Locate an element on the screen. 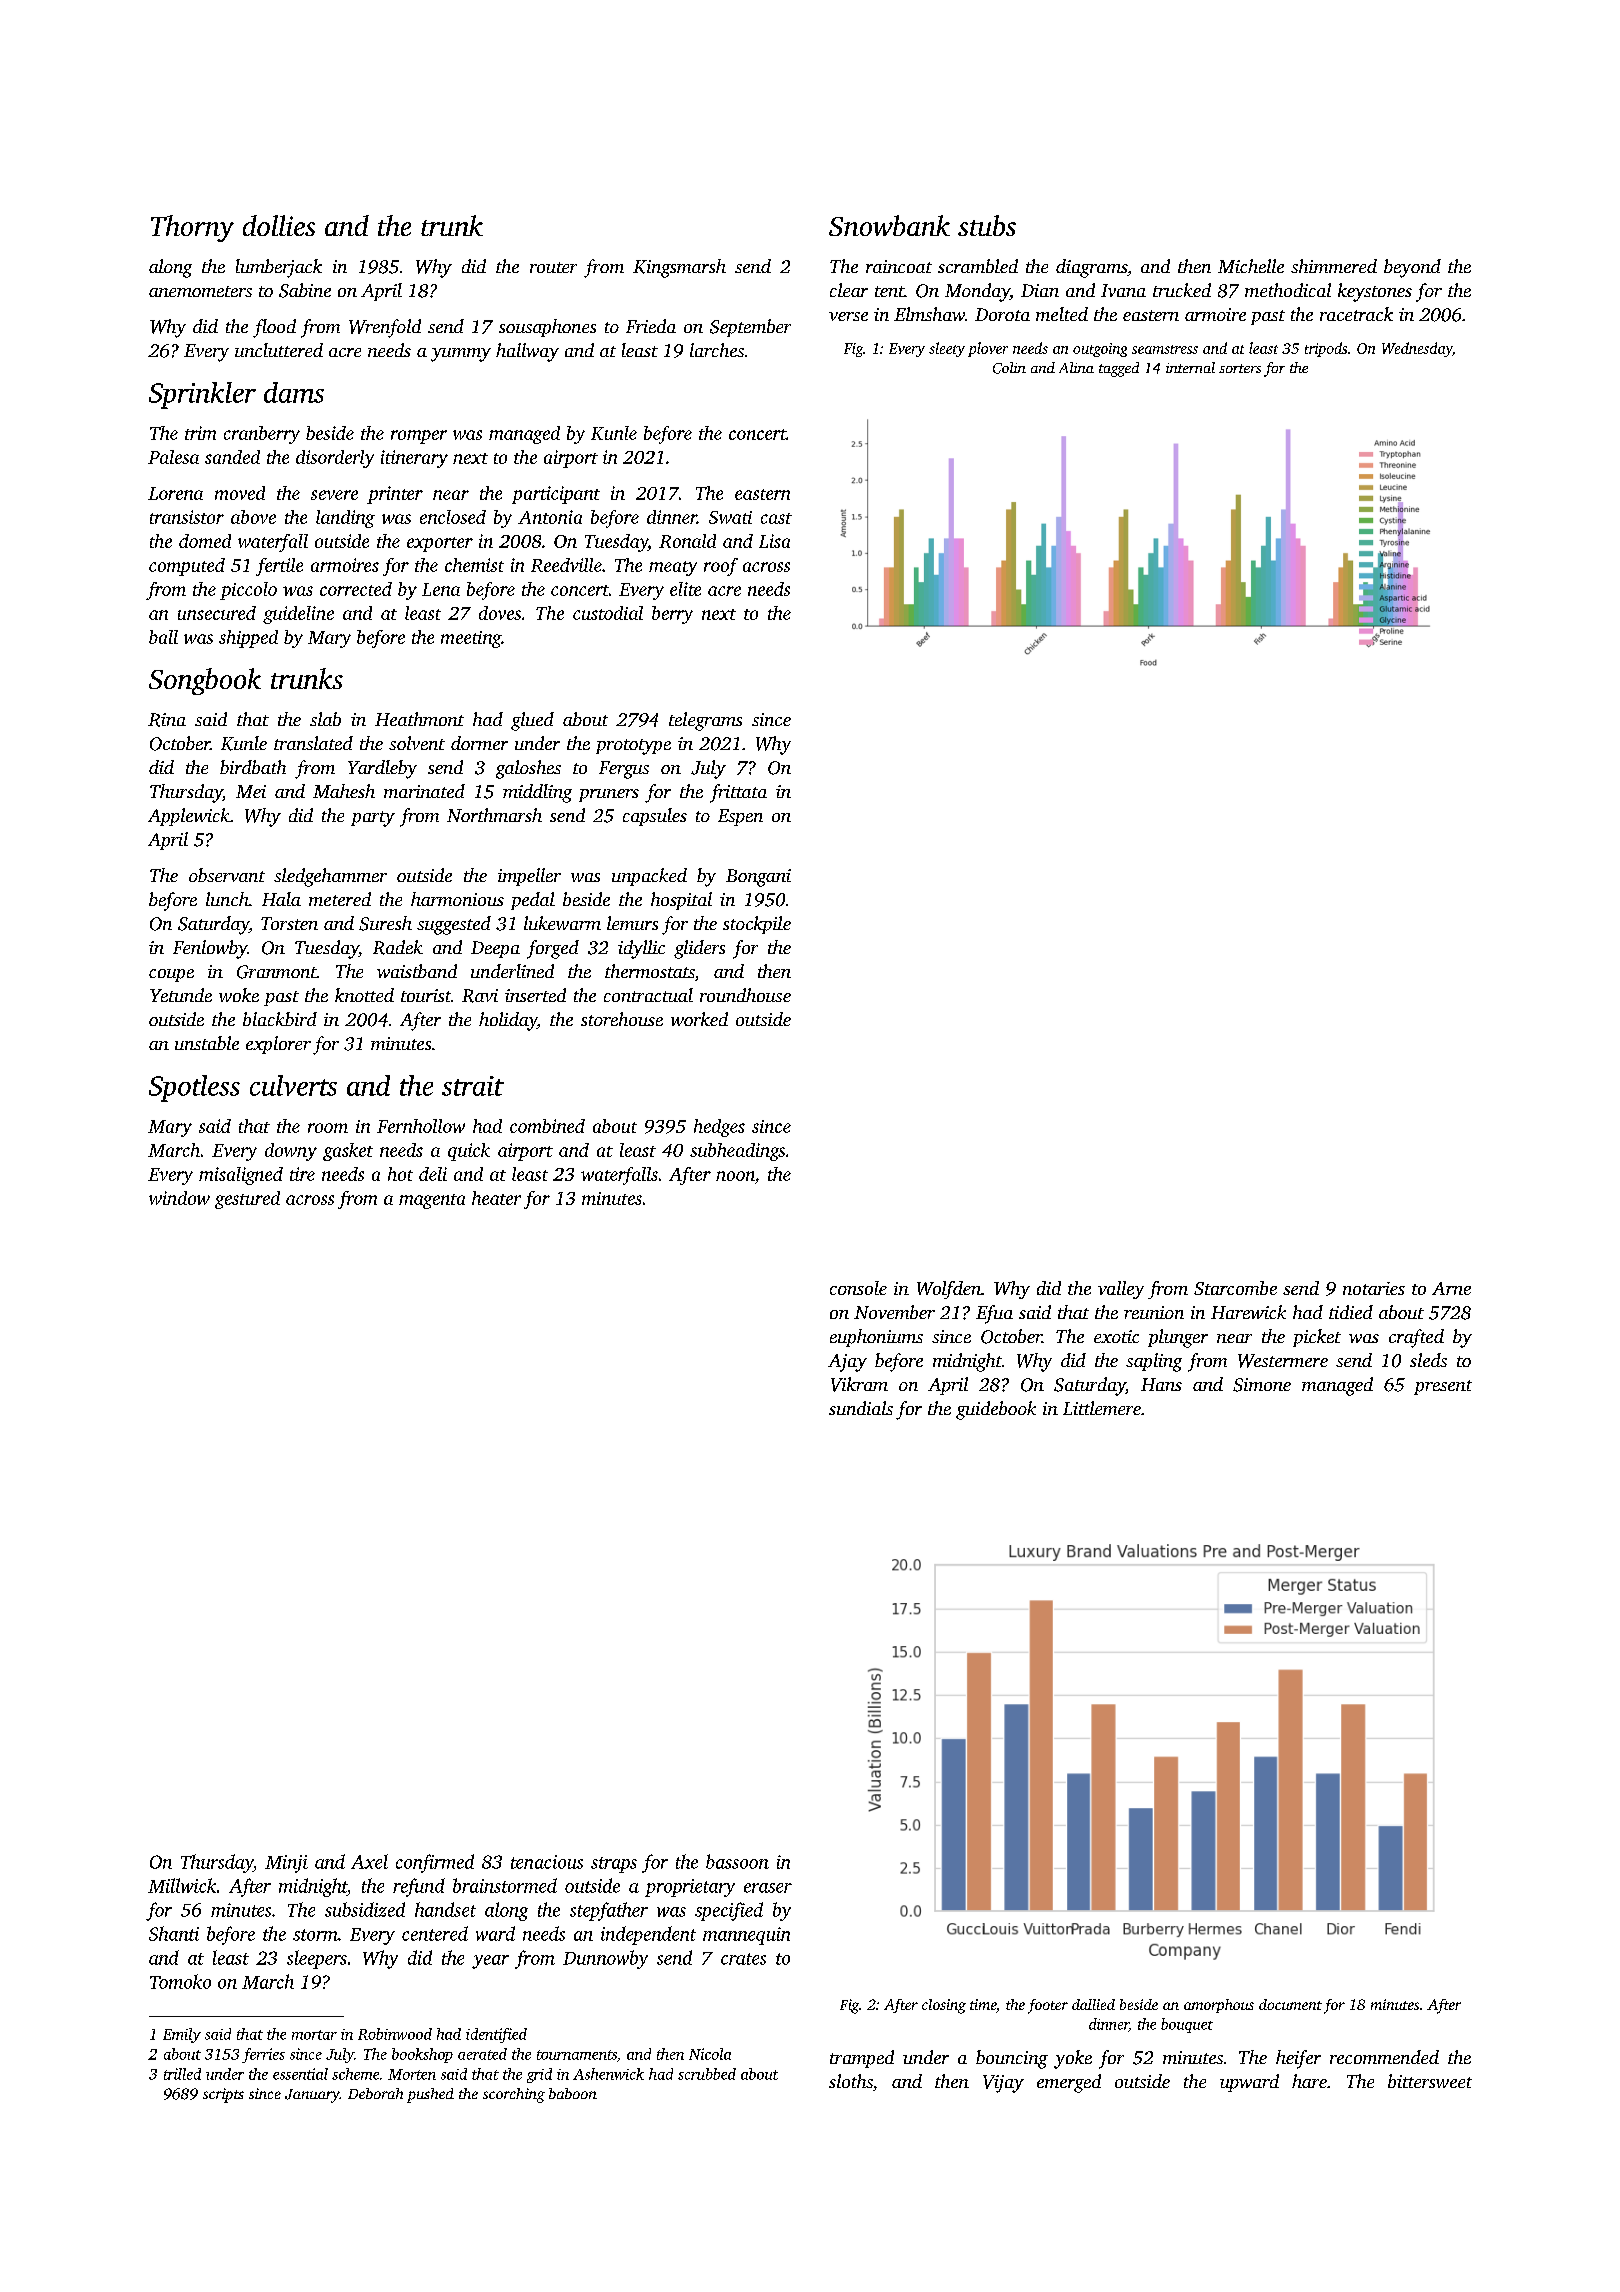 The height and width of the screenshot is (2292, 1620). bassoon is located at coordinates (737, 1861).
